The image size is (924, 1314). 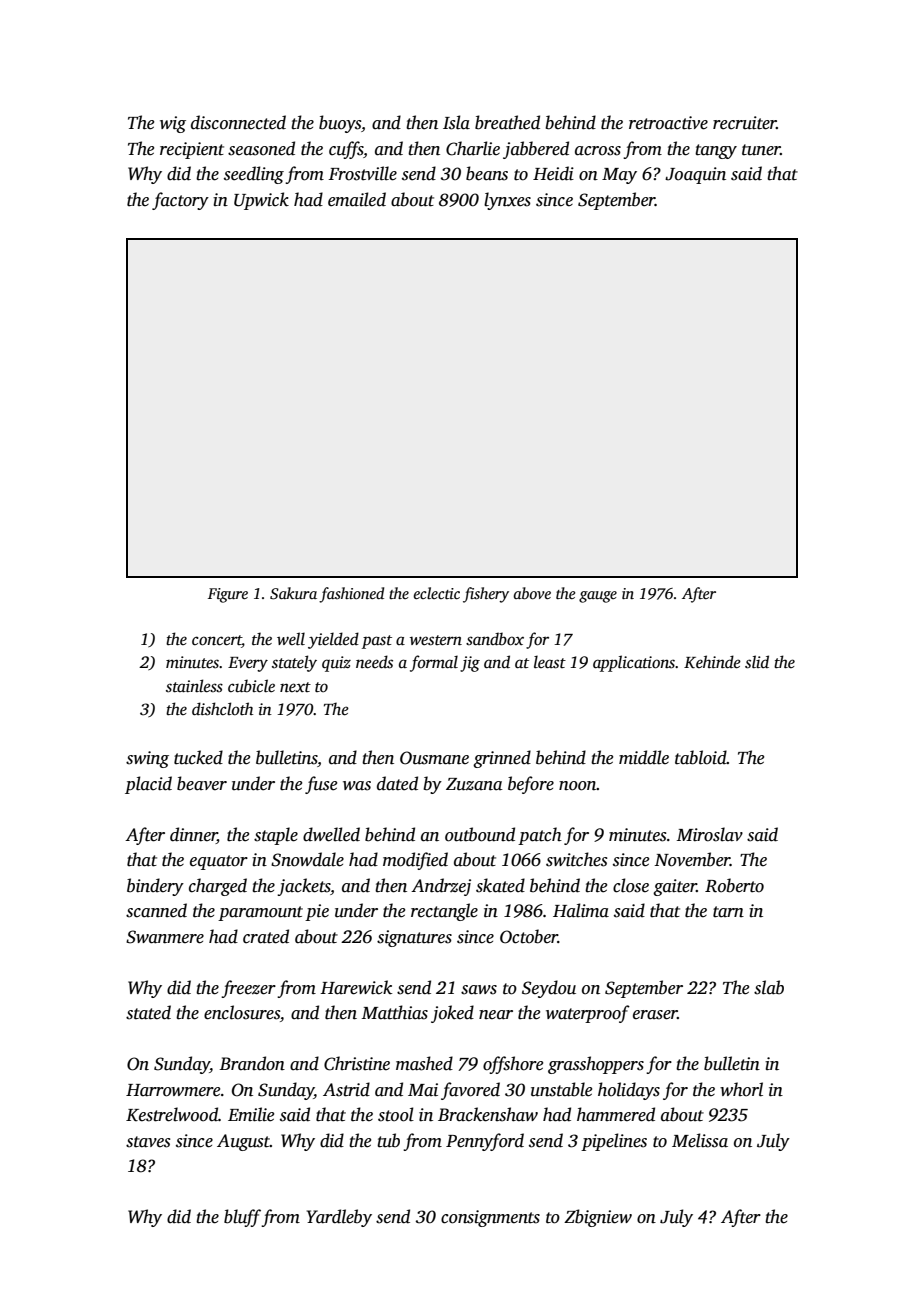 What do you see at coordinates (173, 124) in the image?
I see `wig` at bounding box center [173, 124].
